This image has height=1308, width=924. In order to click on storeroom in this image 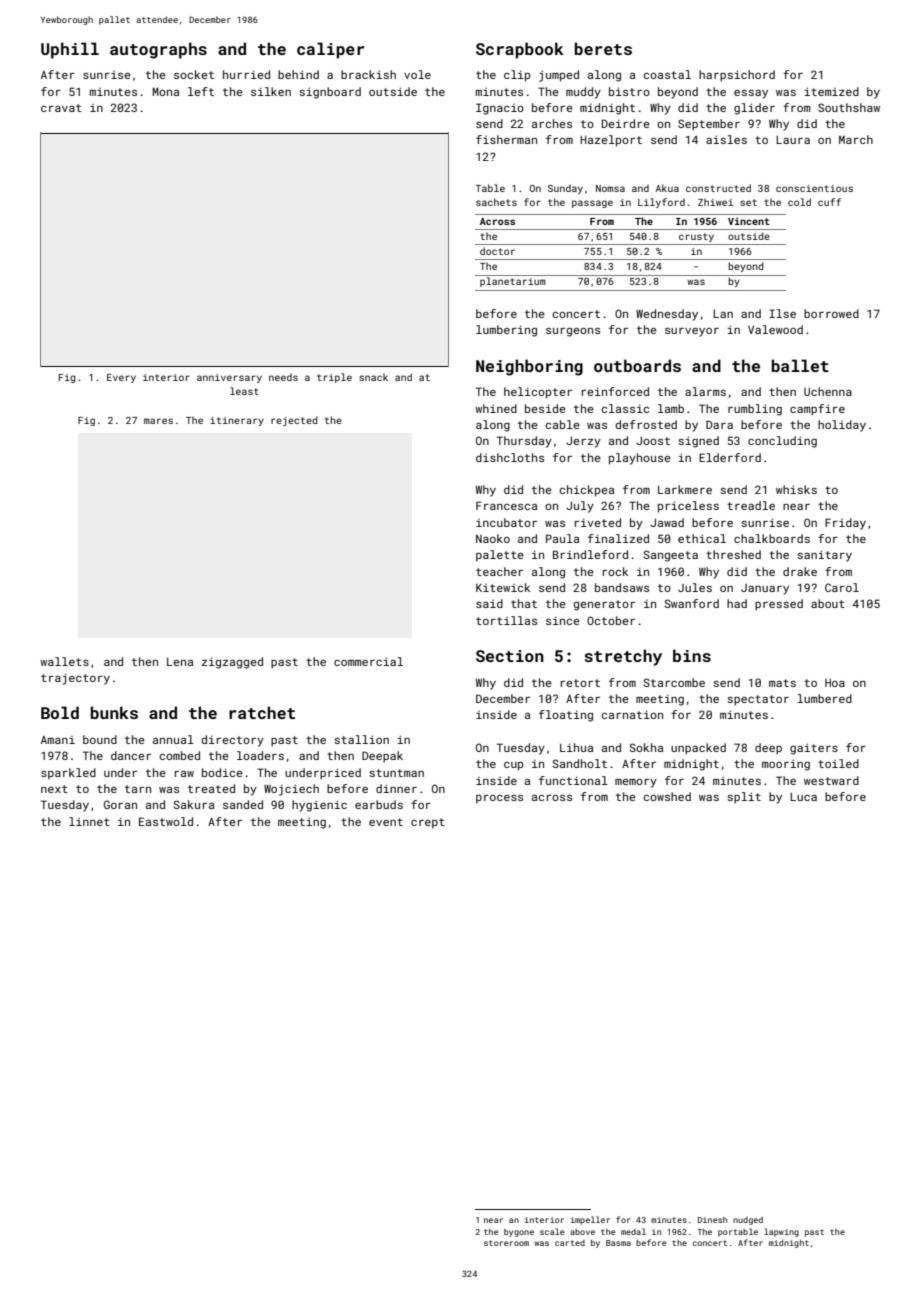, I will do `click(506, 1243)`.
